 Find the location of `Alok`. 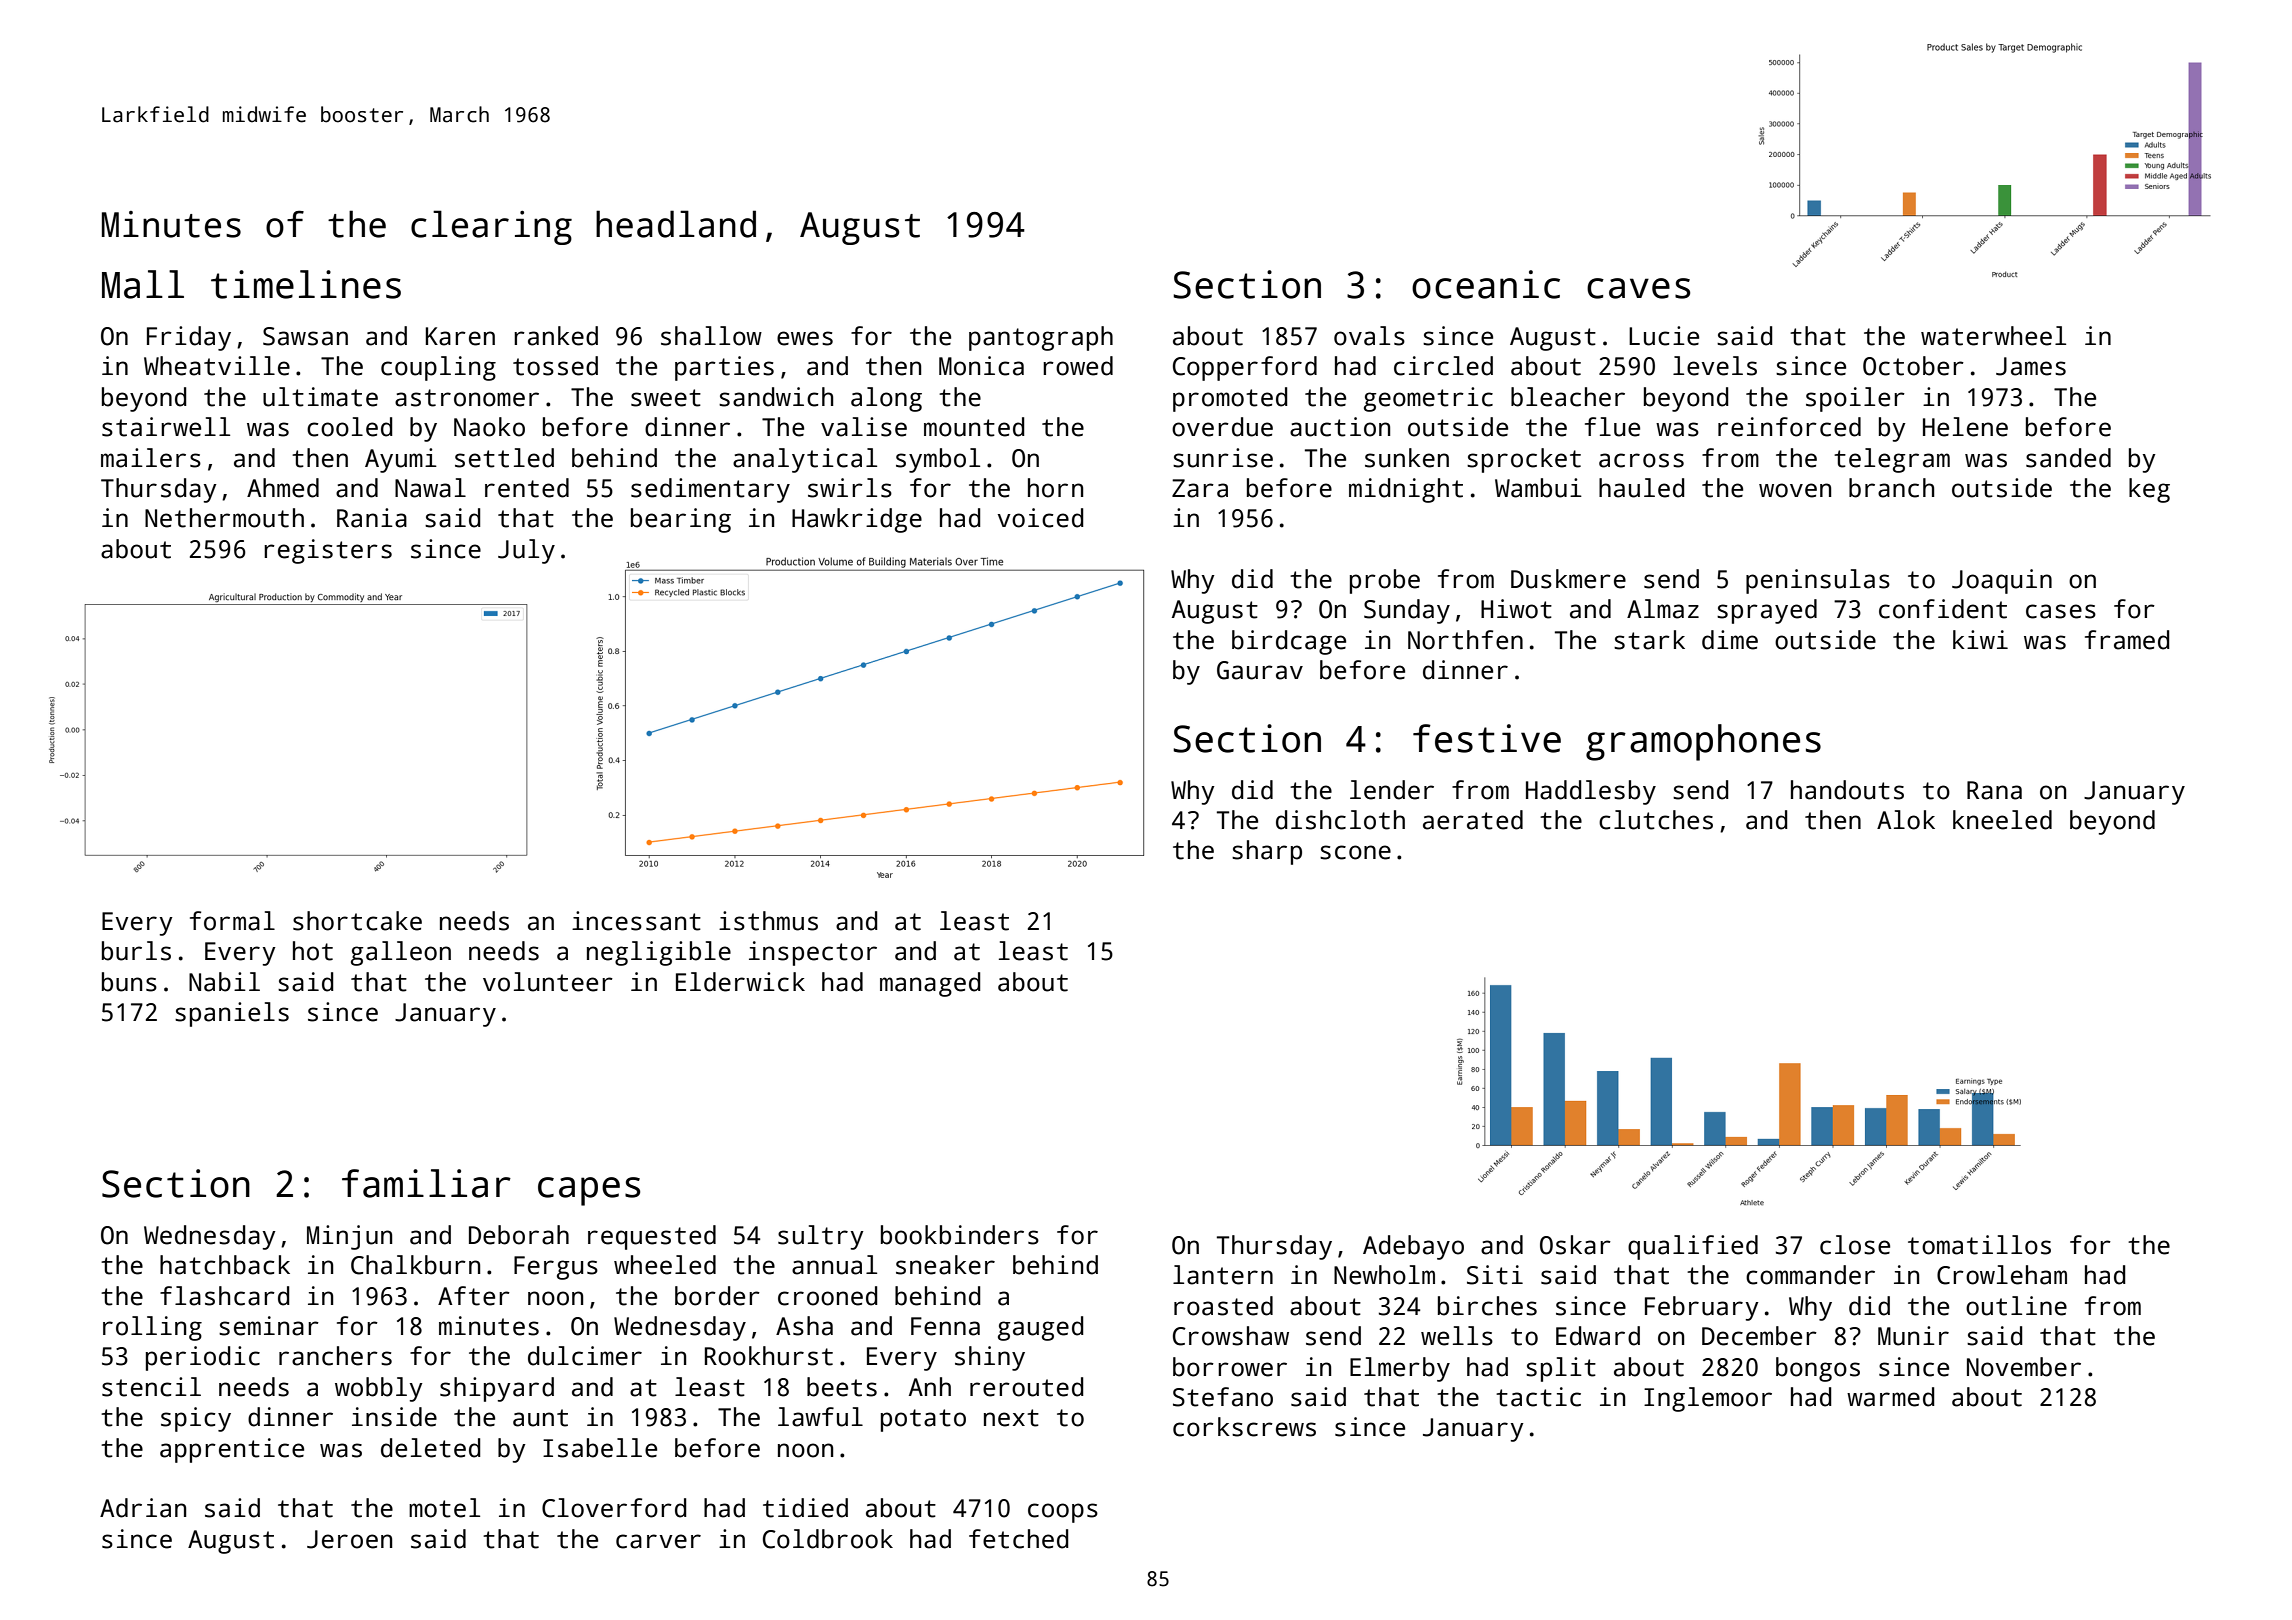

Alok is located at coordinates (1906, 820).
